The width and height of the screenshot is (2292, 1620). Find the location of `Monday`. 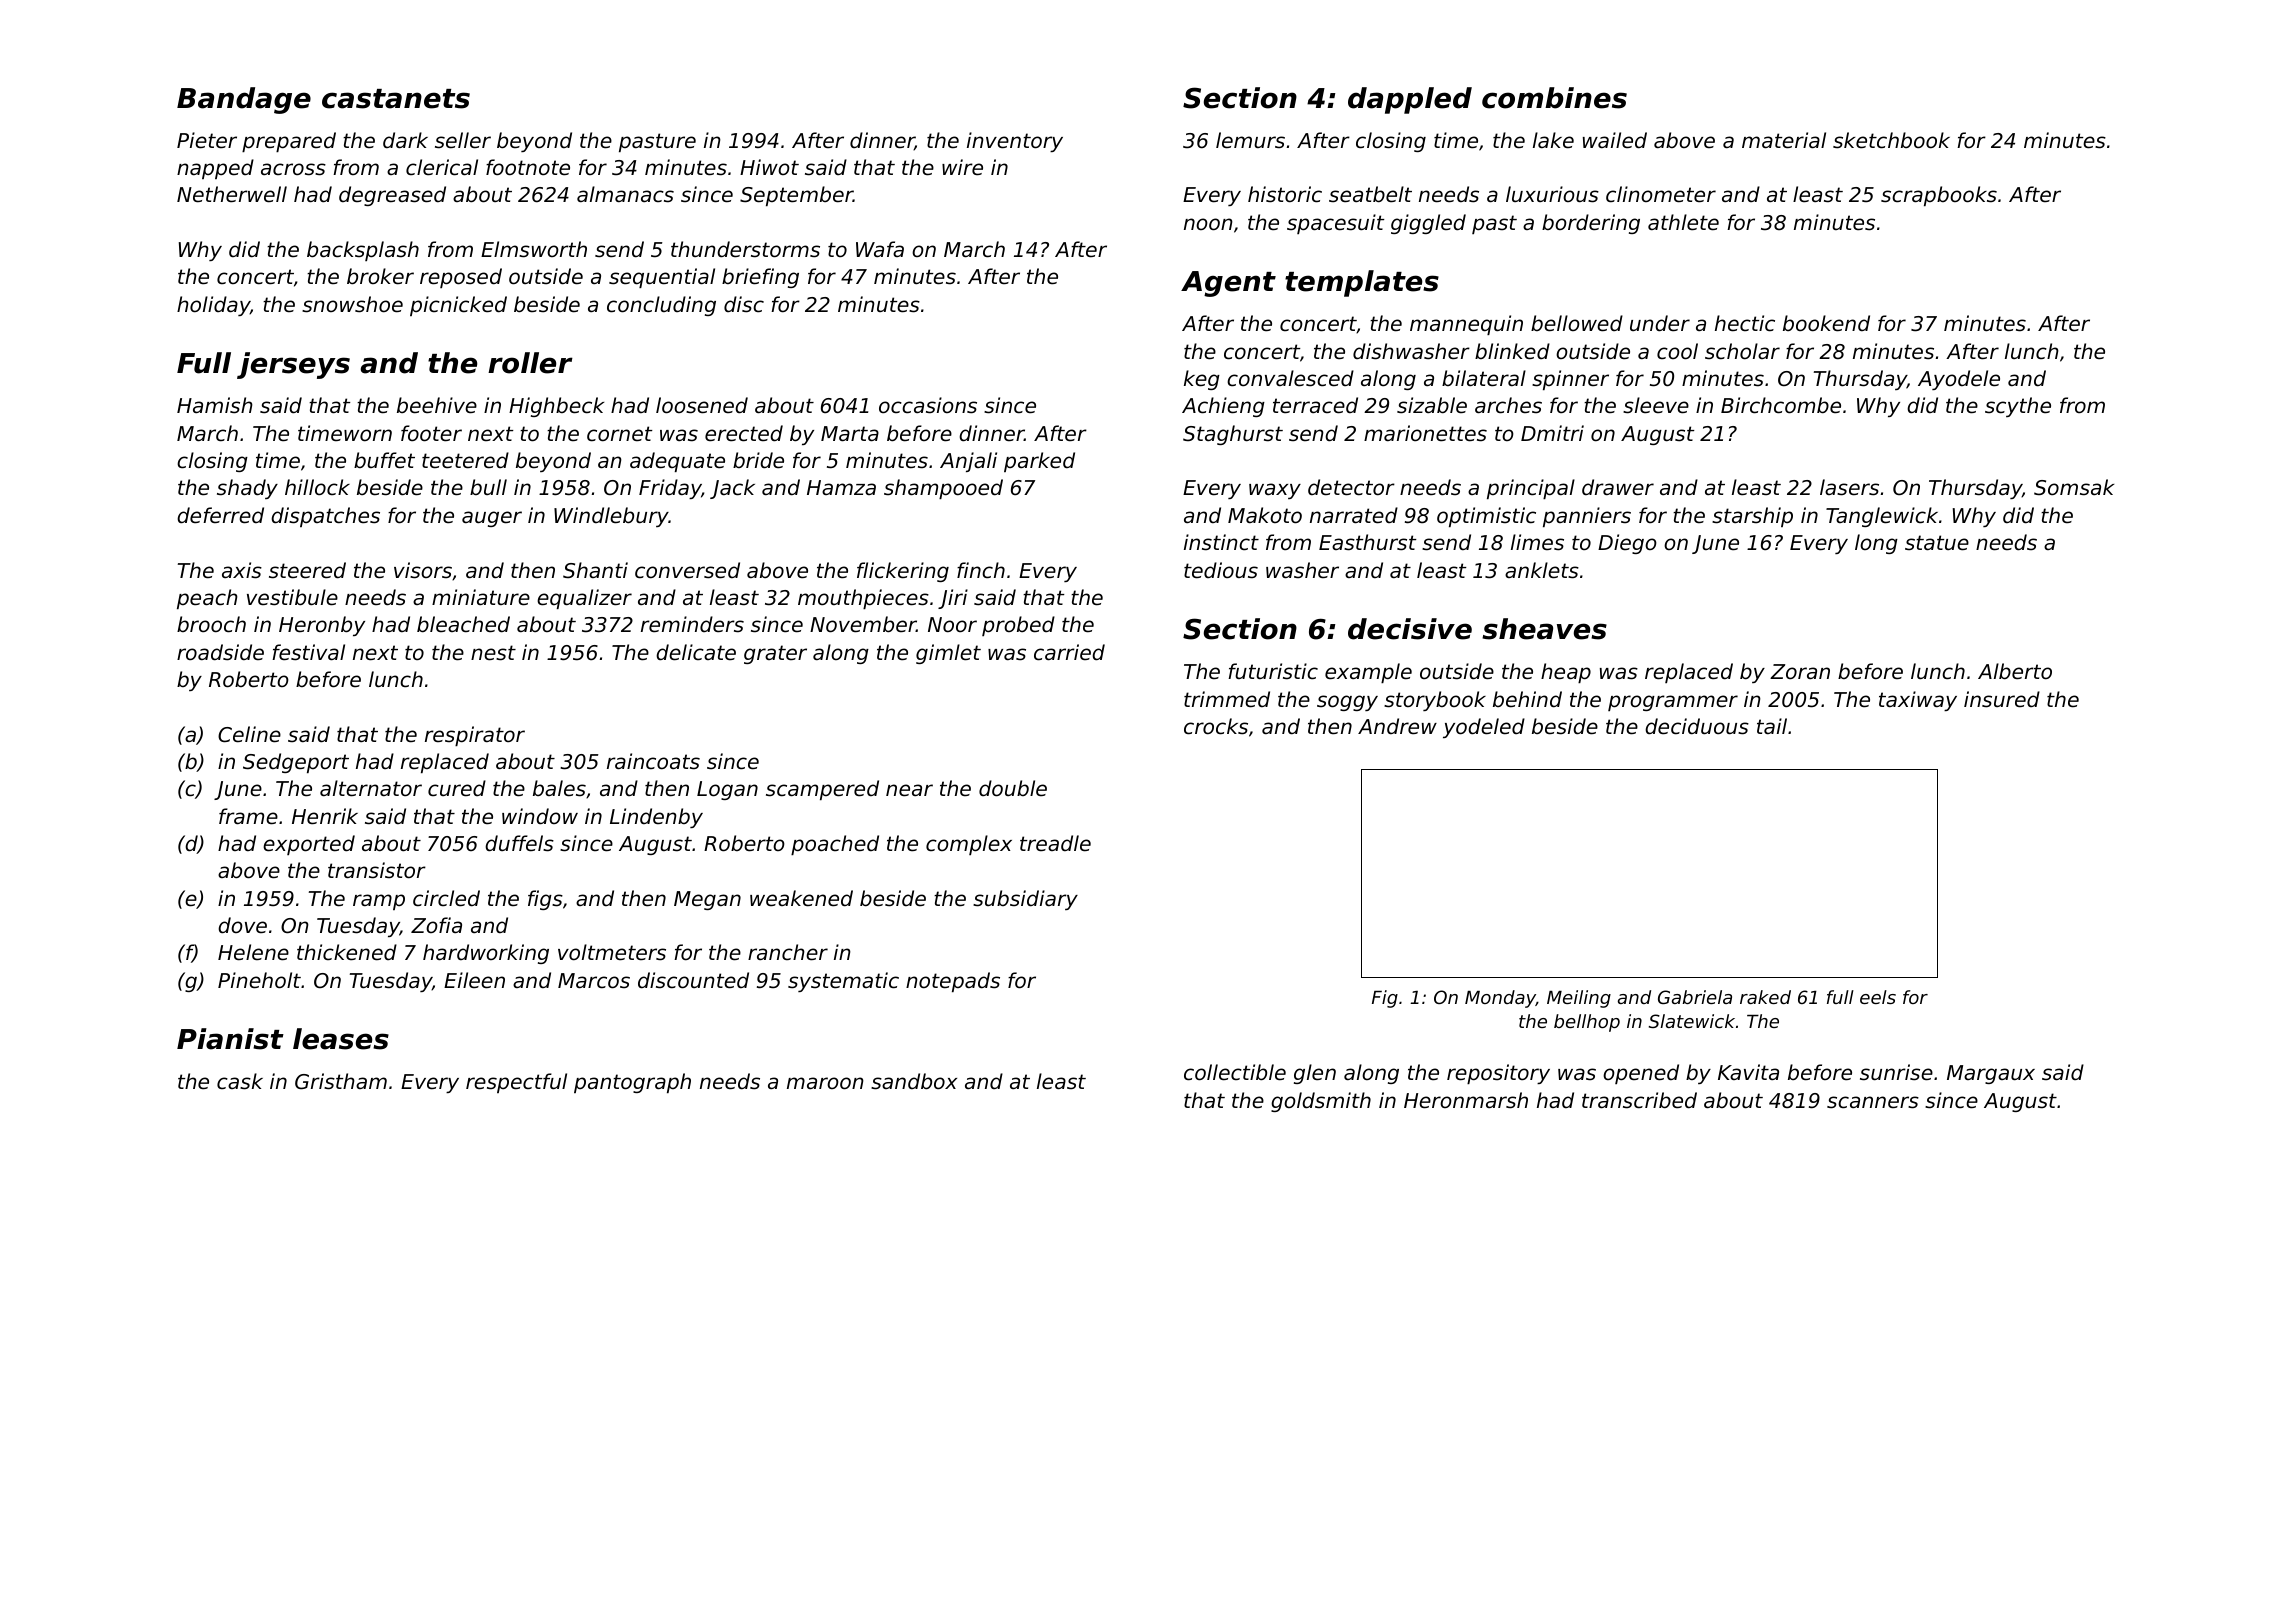

Monday is located at coordinates (1500, 999).
